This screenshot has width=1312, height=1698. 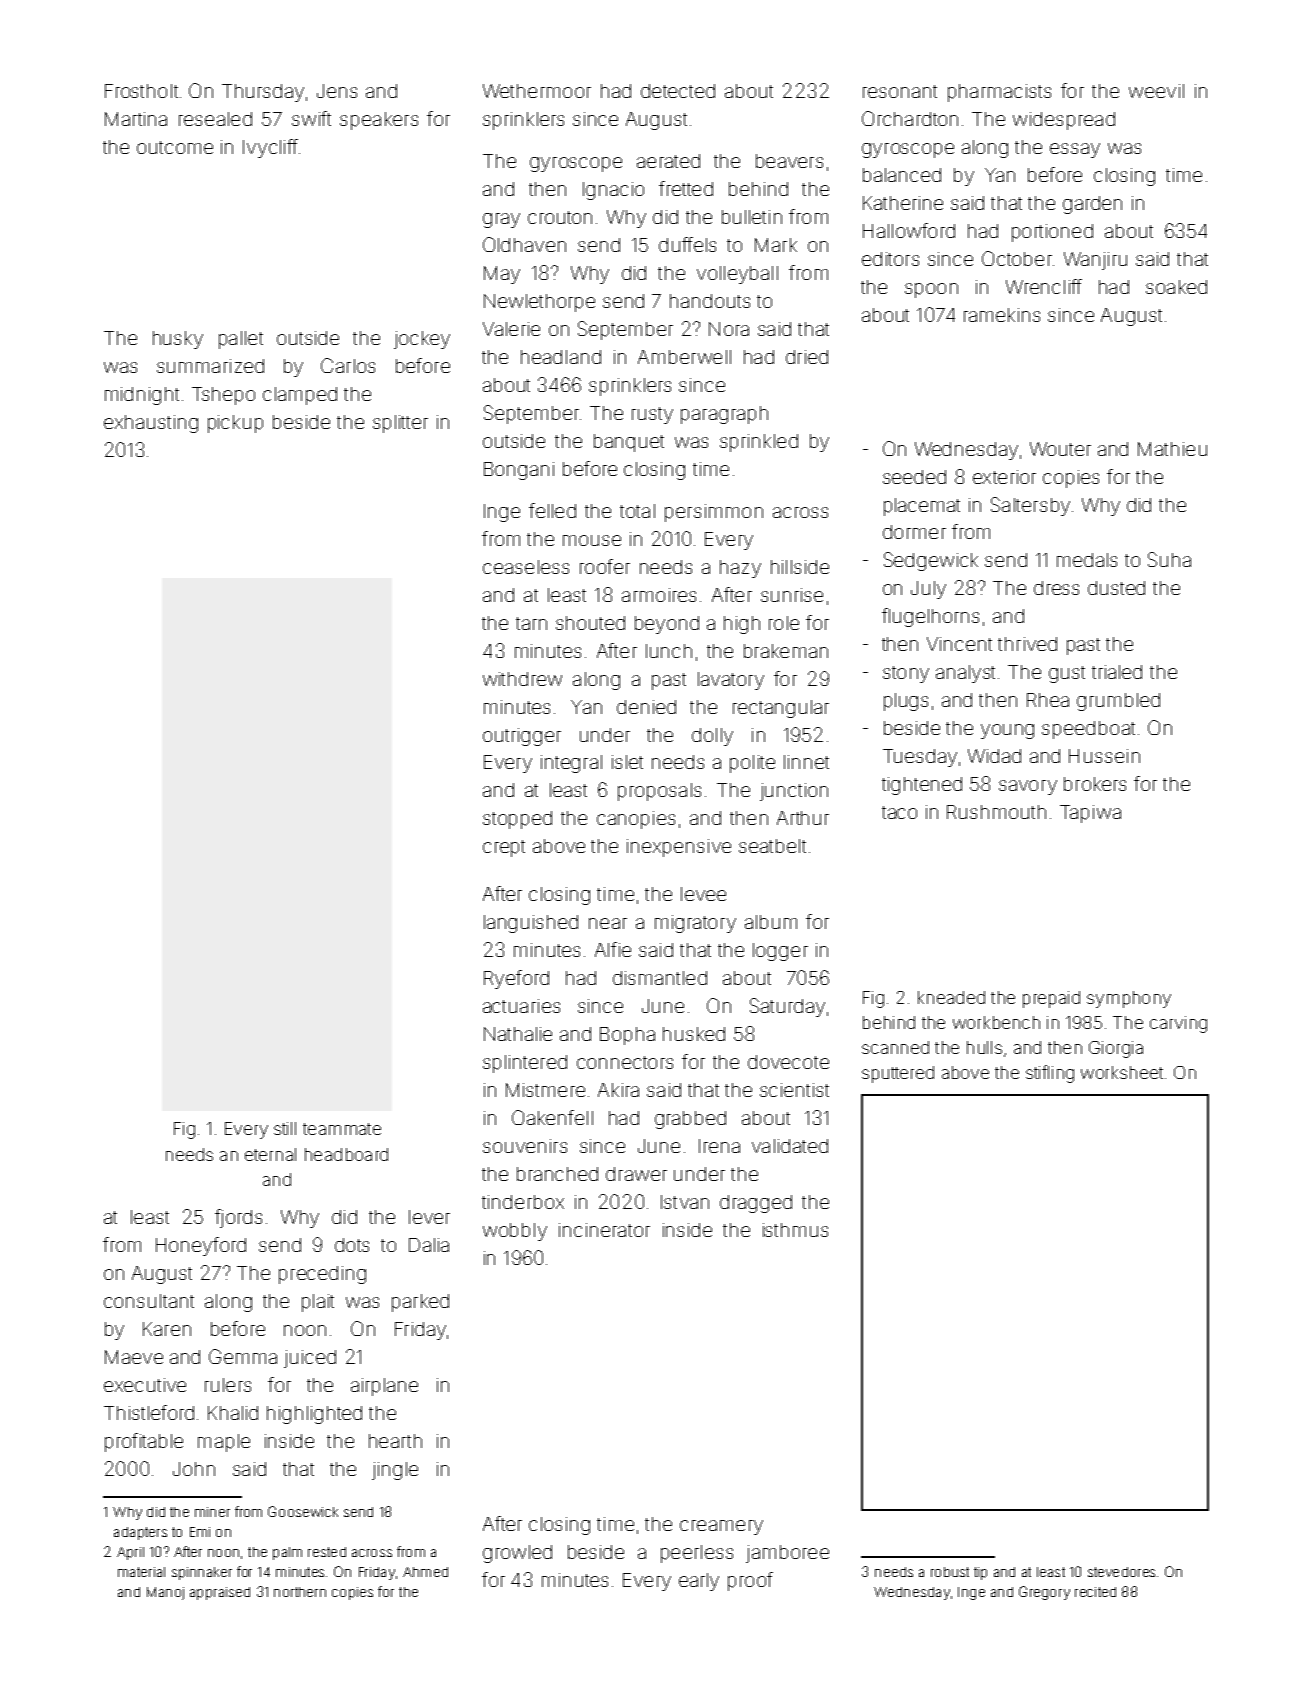 I want to click on appraised, so click(x=220, y=1593).
